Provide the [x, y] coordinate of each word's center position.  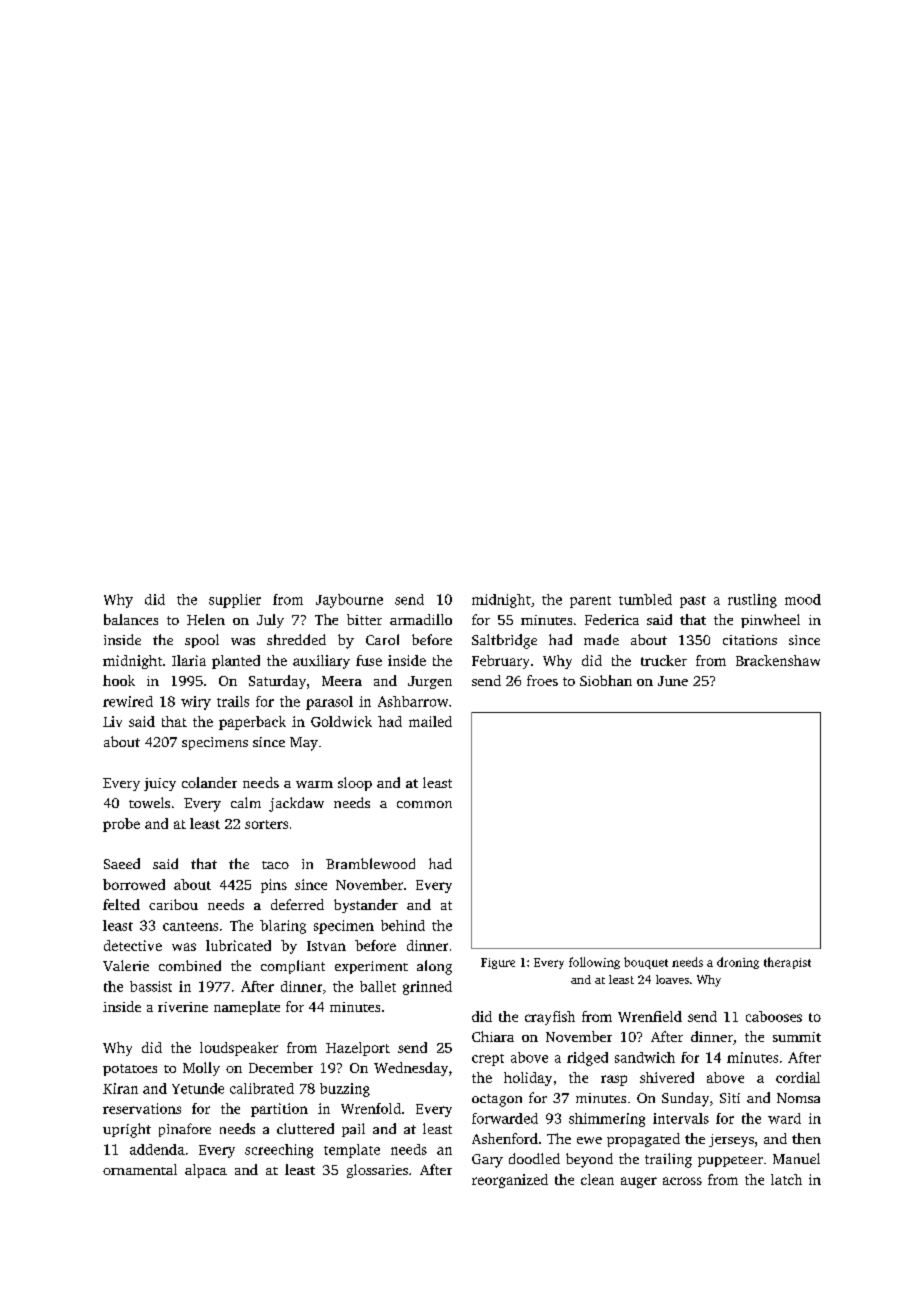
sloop [355, 784]
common [424, 804]
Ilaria [189, 660]
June [673, 681]
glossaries [377, 1171]
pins [274, 886]
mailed [430, 721]
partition [279, 1110]
